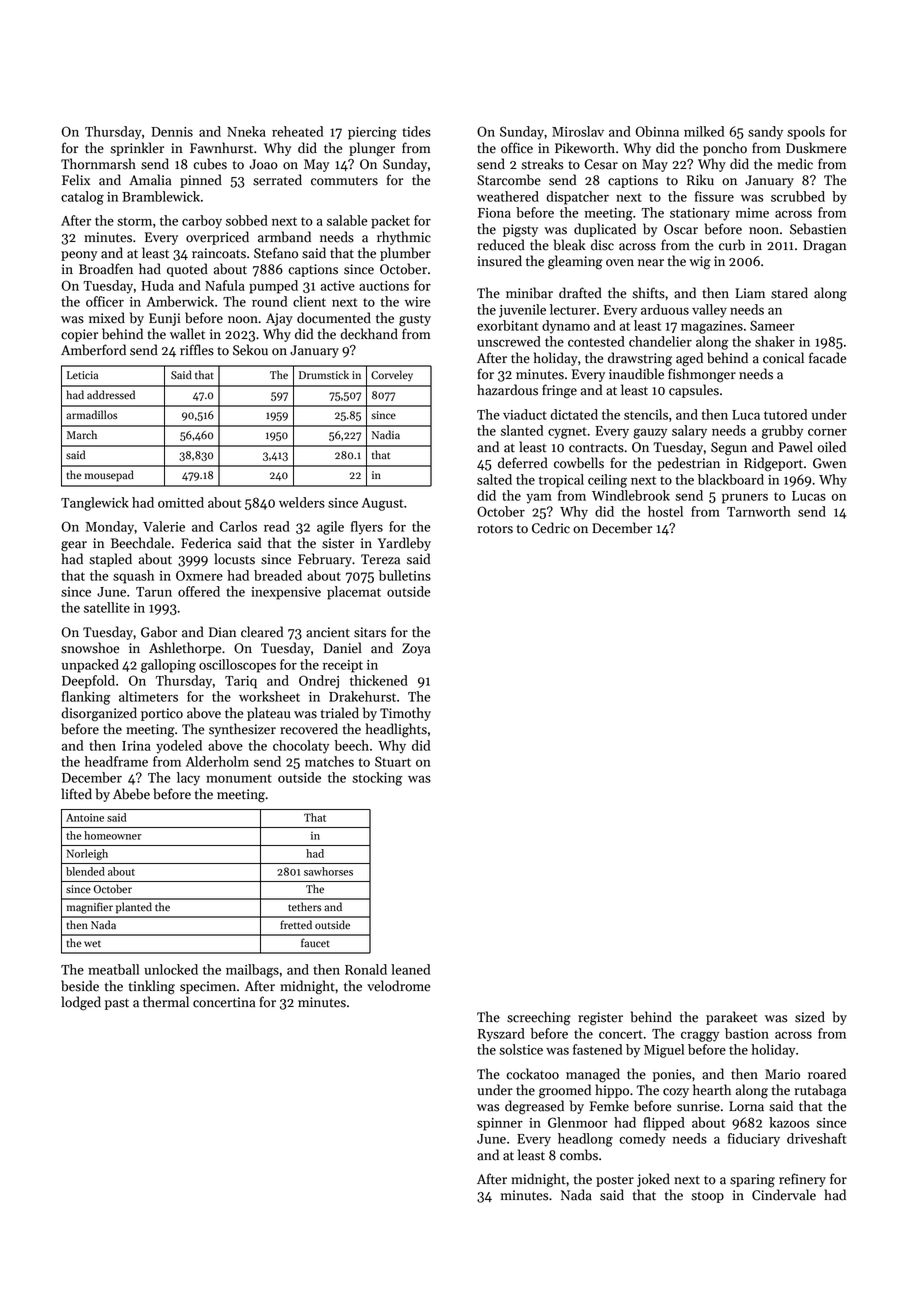 This screenshot has height=1316, width=908. I want to click on spinner, so click(500, 1124).
